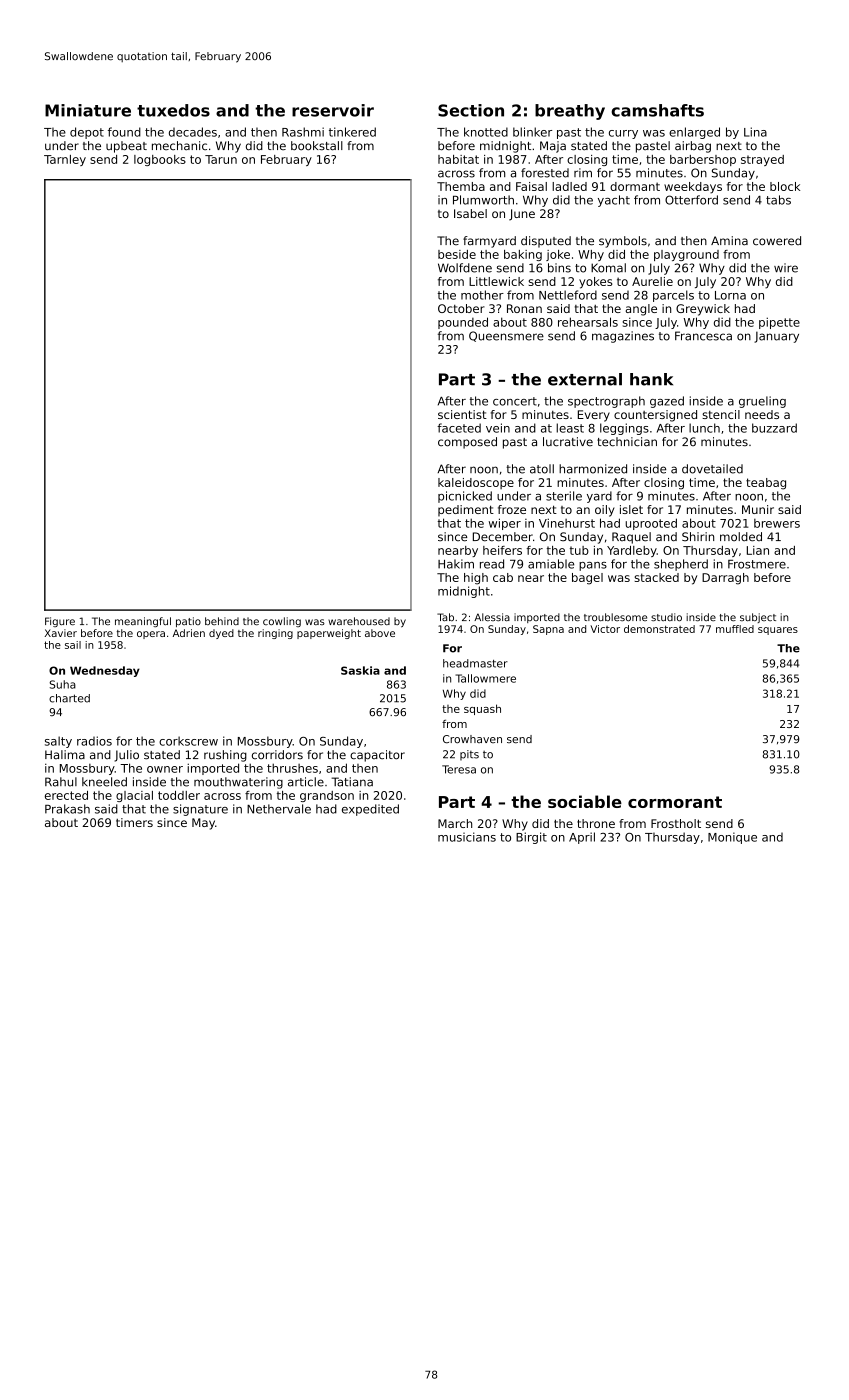 The height and width of the document is (1400, 849). What do you see at coordinates (657, 577) in the document?
I see `stacked` at bounding box center [657, 577].
